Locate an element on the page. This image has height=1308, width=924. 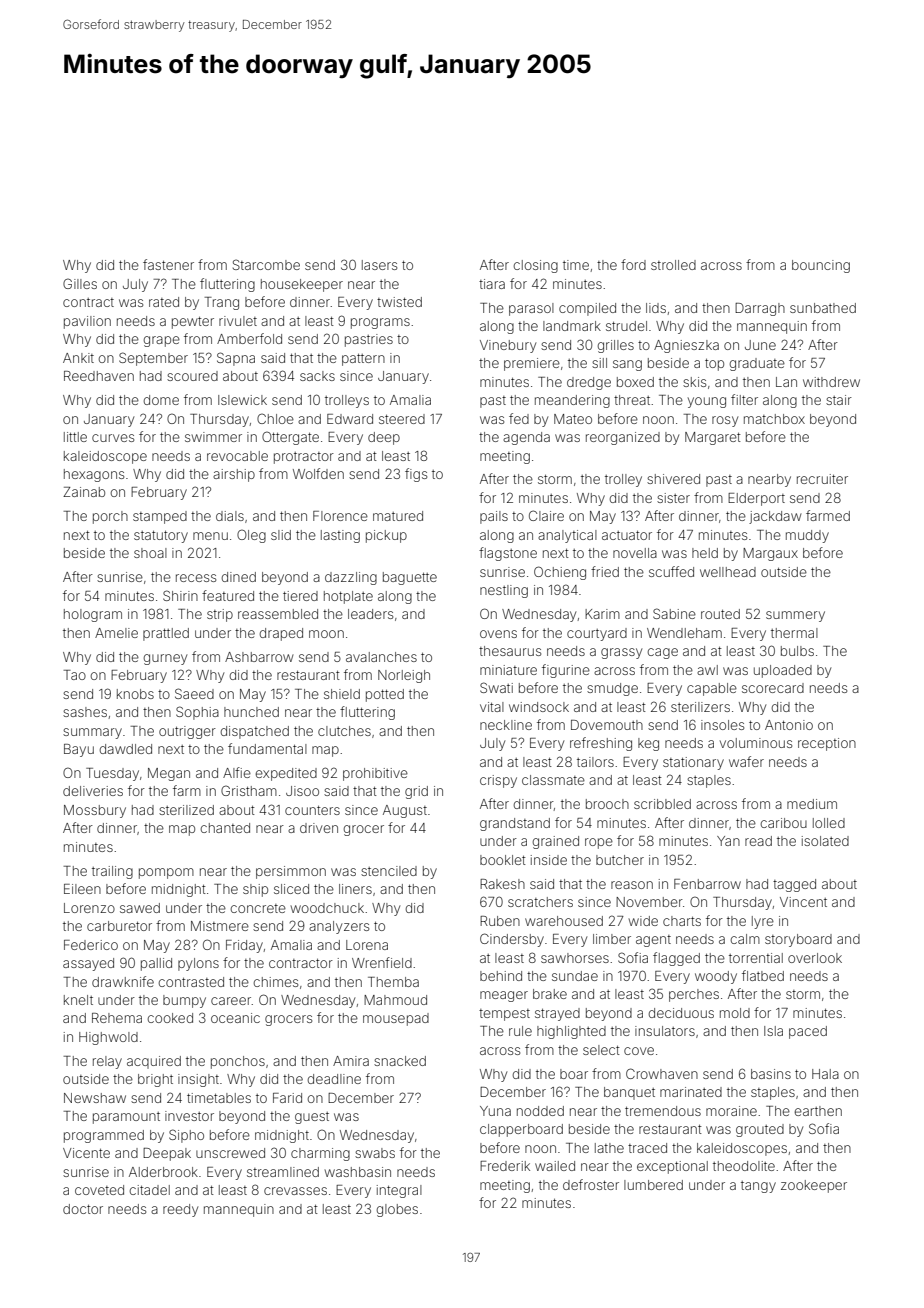
curves is located at coordinates (113, 438).
